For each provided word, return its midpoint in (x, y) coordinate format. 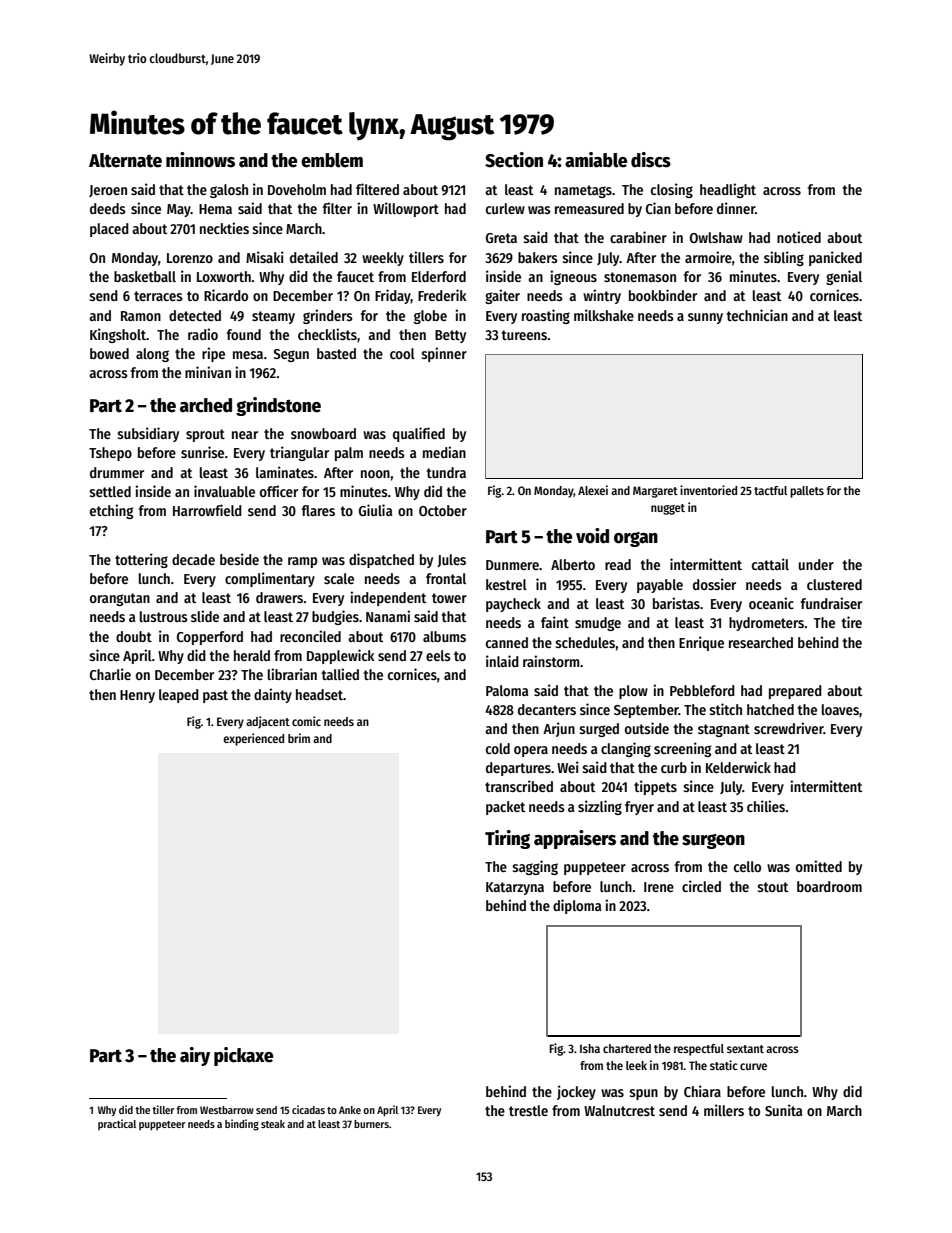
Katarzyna (515, 888)
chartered (627, 1048)
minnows (200, 160)
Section (514, 160)
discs (651, 160)
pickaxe (243, 1056)
